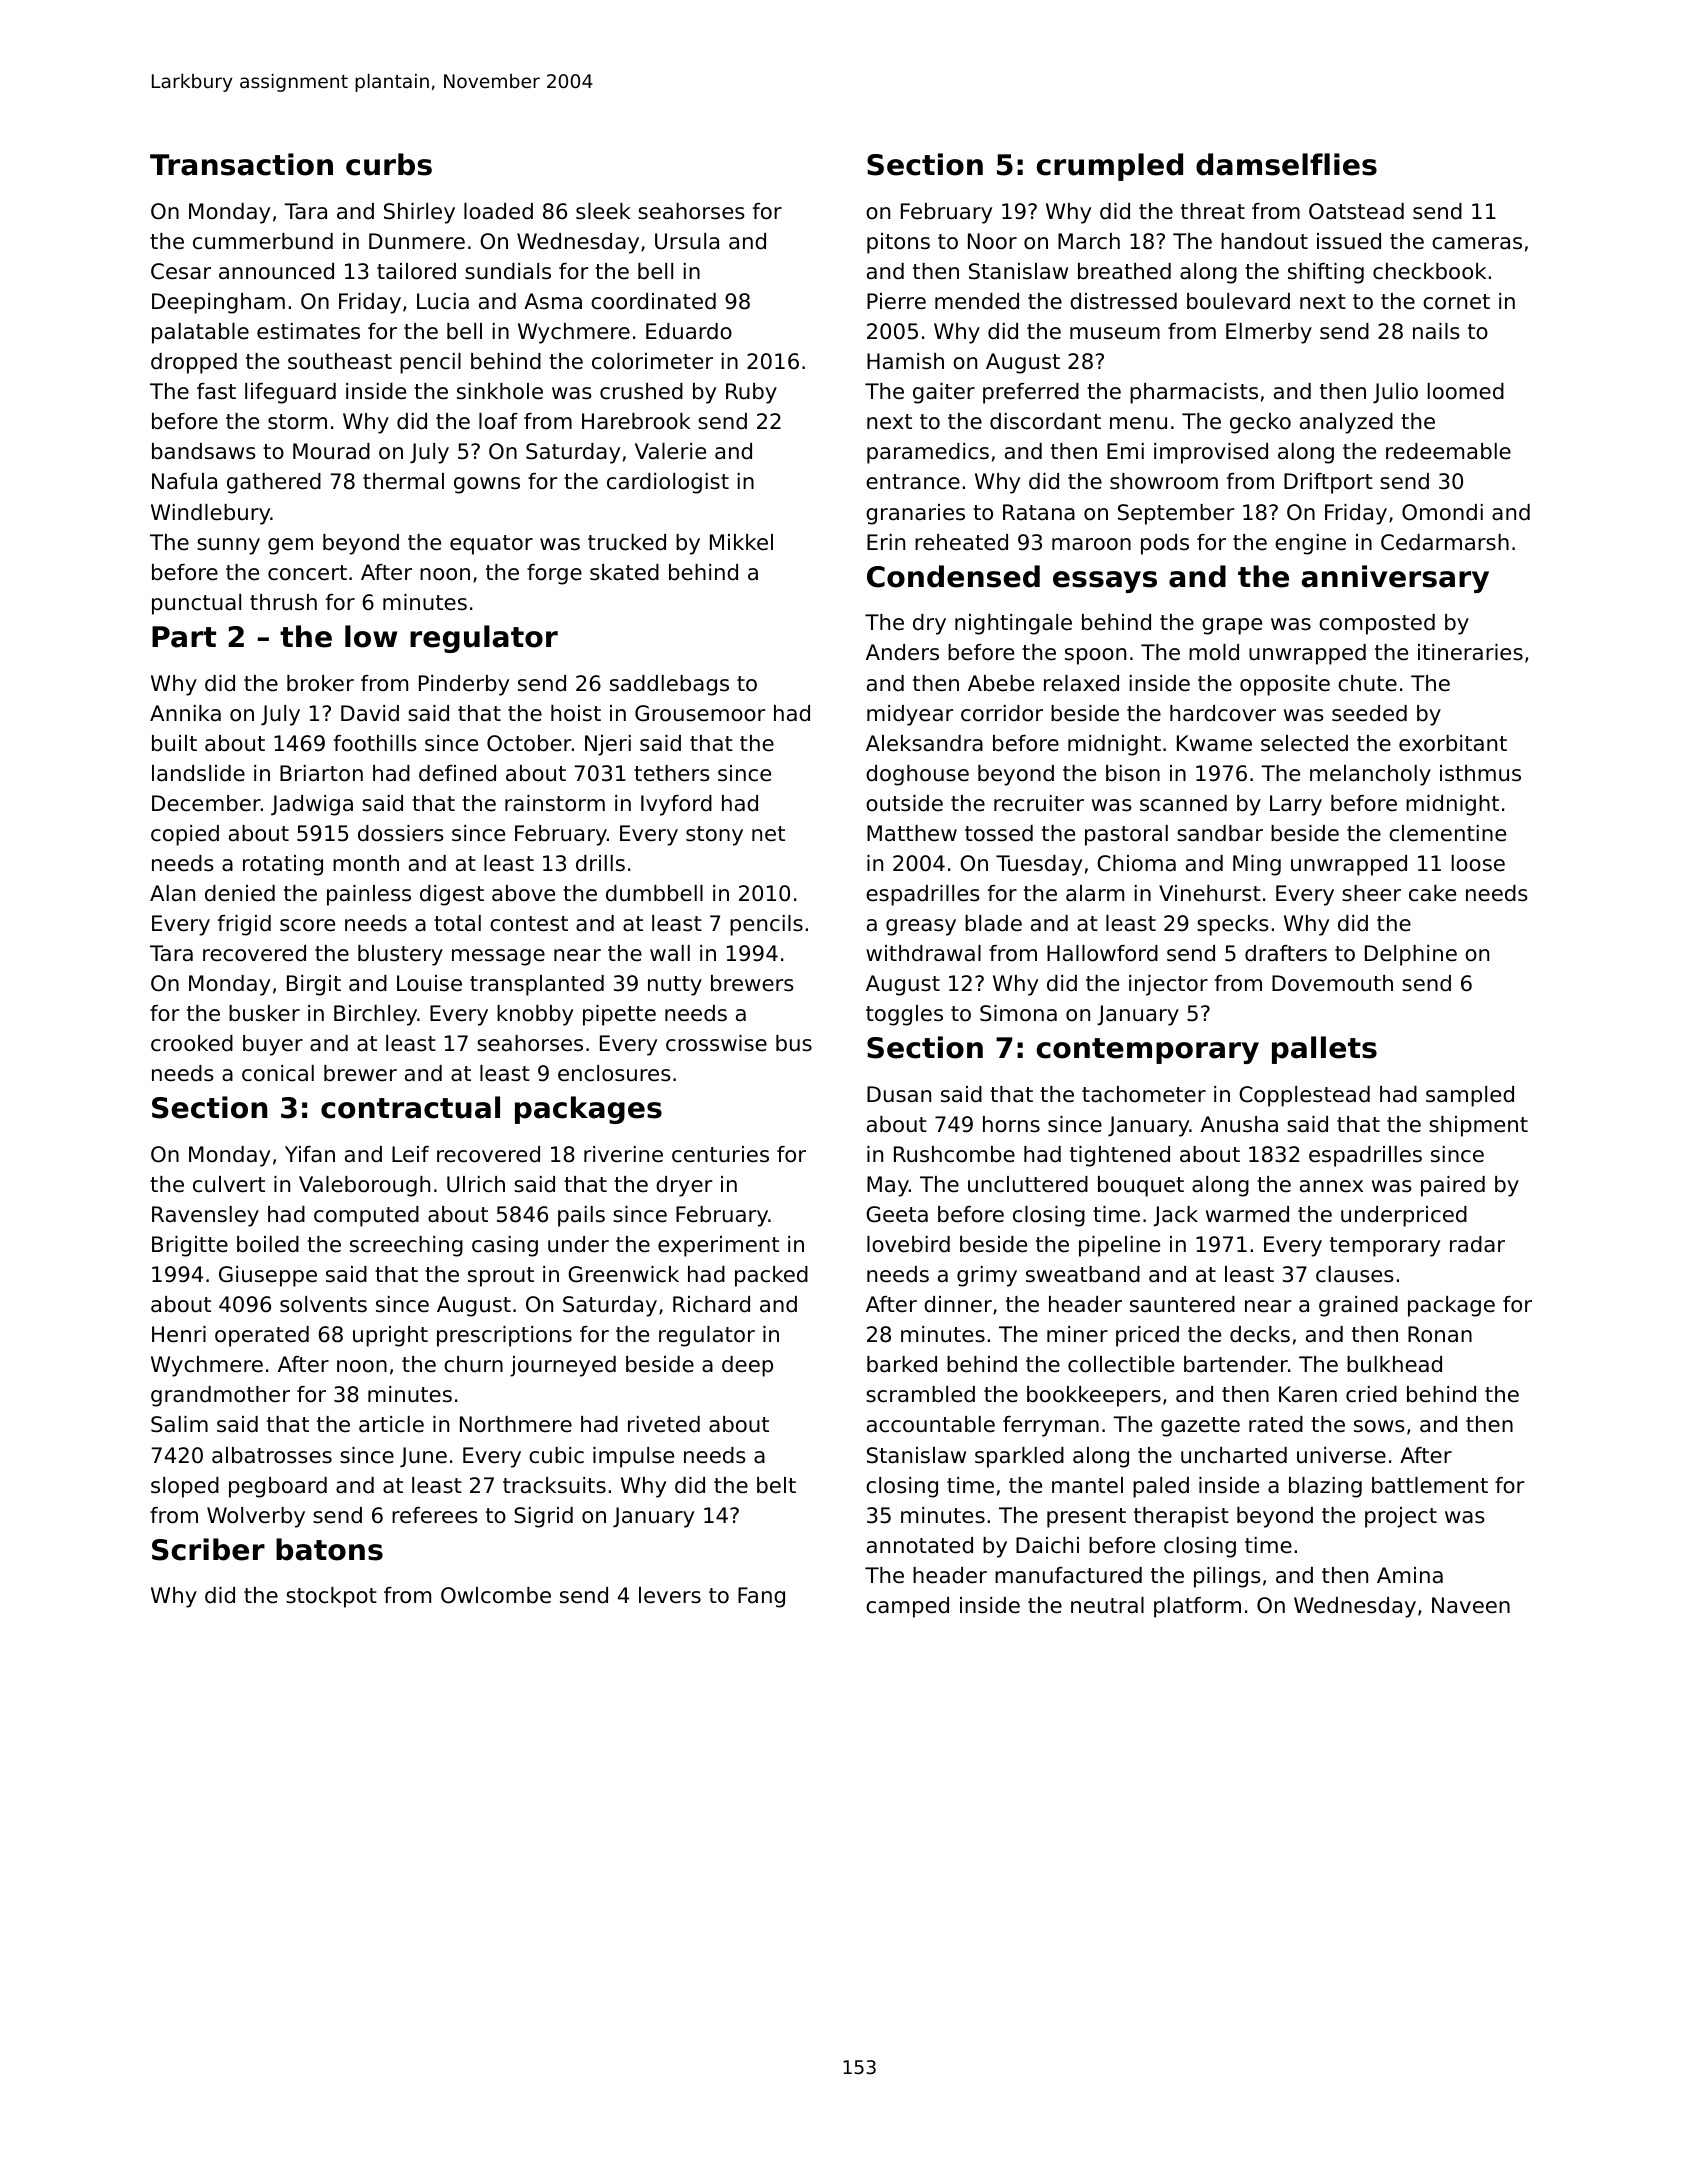 Image resolution: width=1683 pixels, height=2178 pixels. I want to click on pods, so click(1165, 544).
